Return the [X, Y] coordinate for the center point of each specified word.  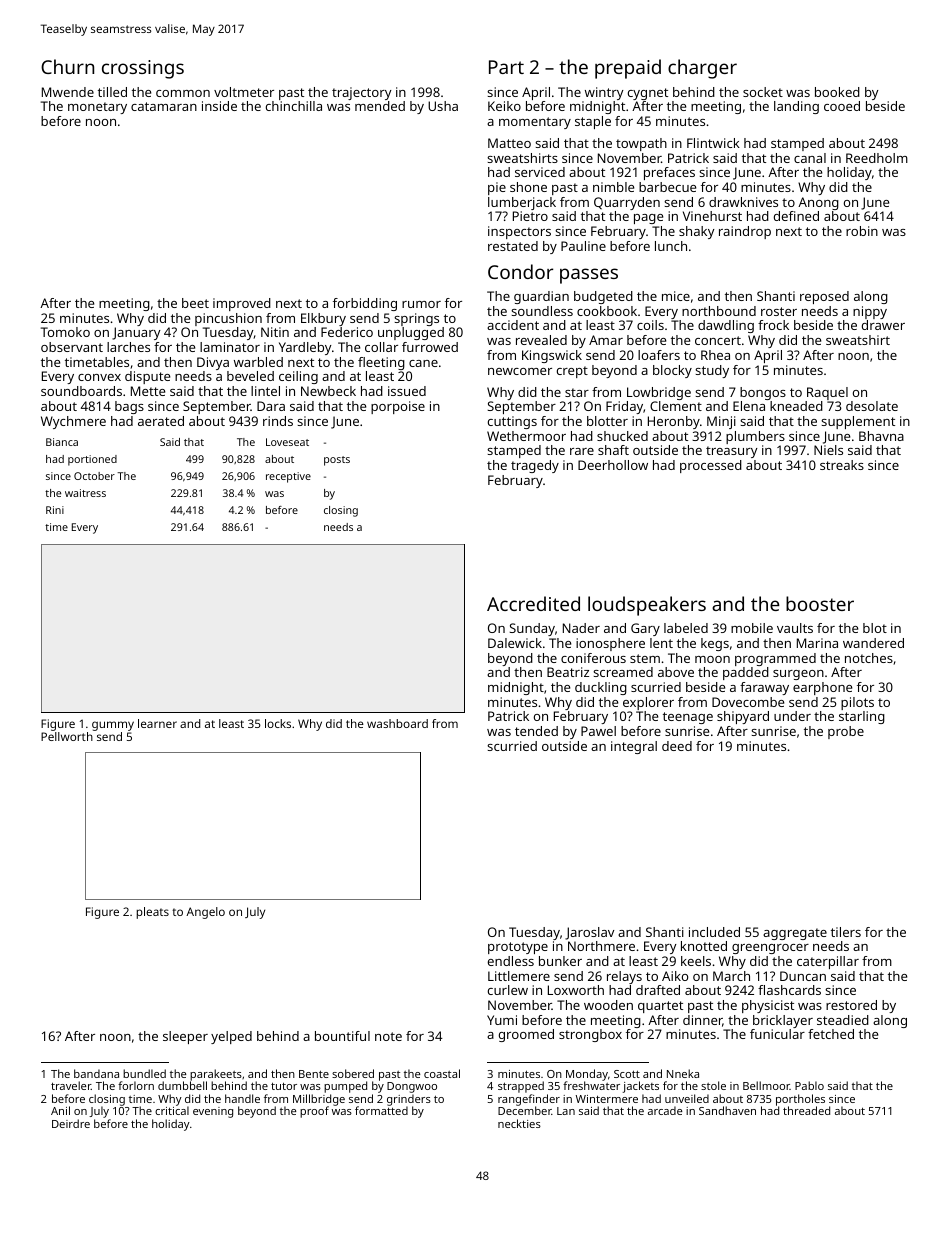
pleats [152, 913]
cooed [842, 106]
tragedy [535, 466]
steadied [843, 1020]
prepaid [628, 69]
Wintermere [607, 1099]
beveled [250, 376]
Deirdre [71, 1123]
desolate [872, 406]
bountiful [342, 1036]
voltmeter [244, 92]
